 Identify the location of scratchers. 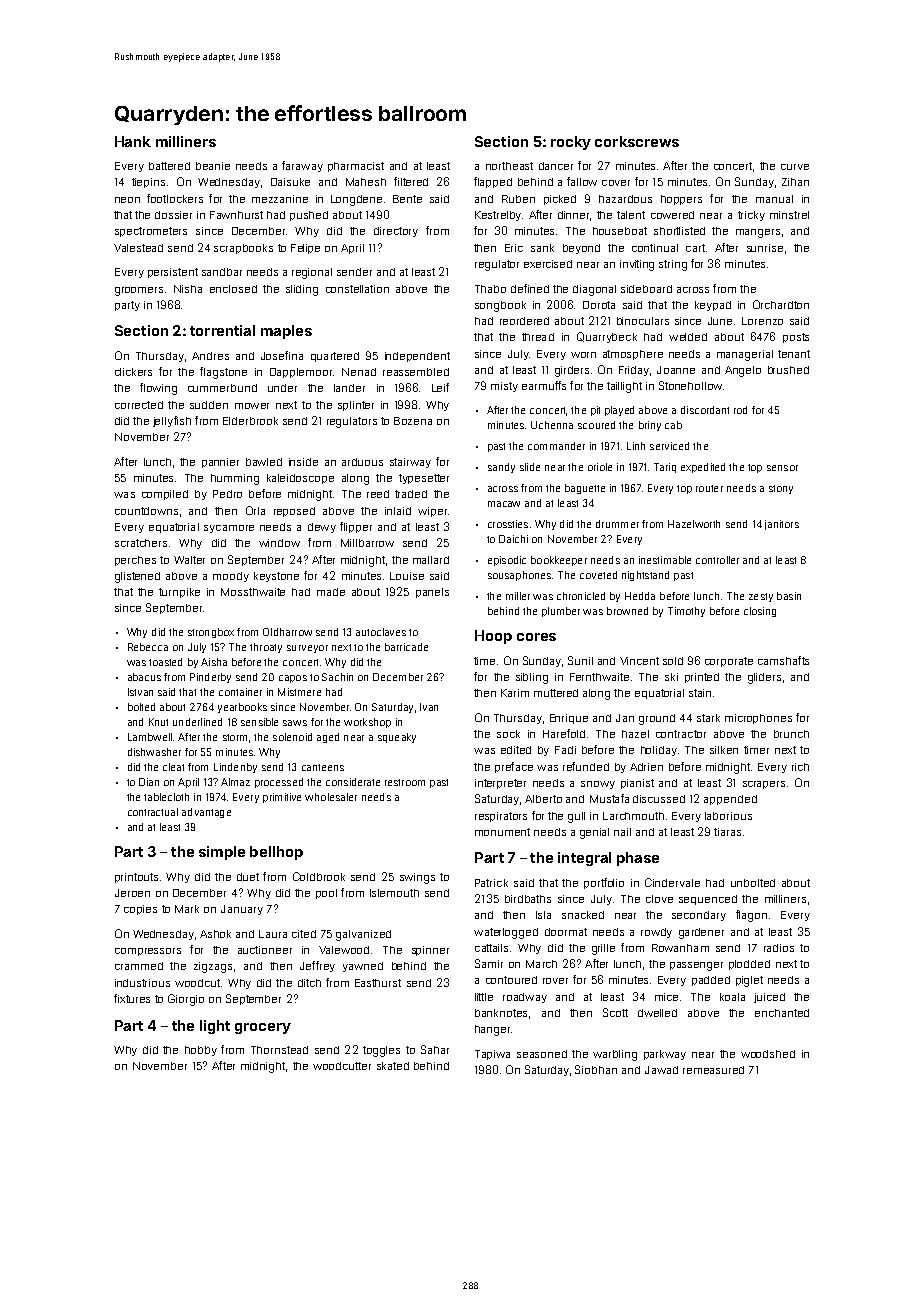
(141, 543).
